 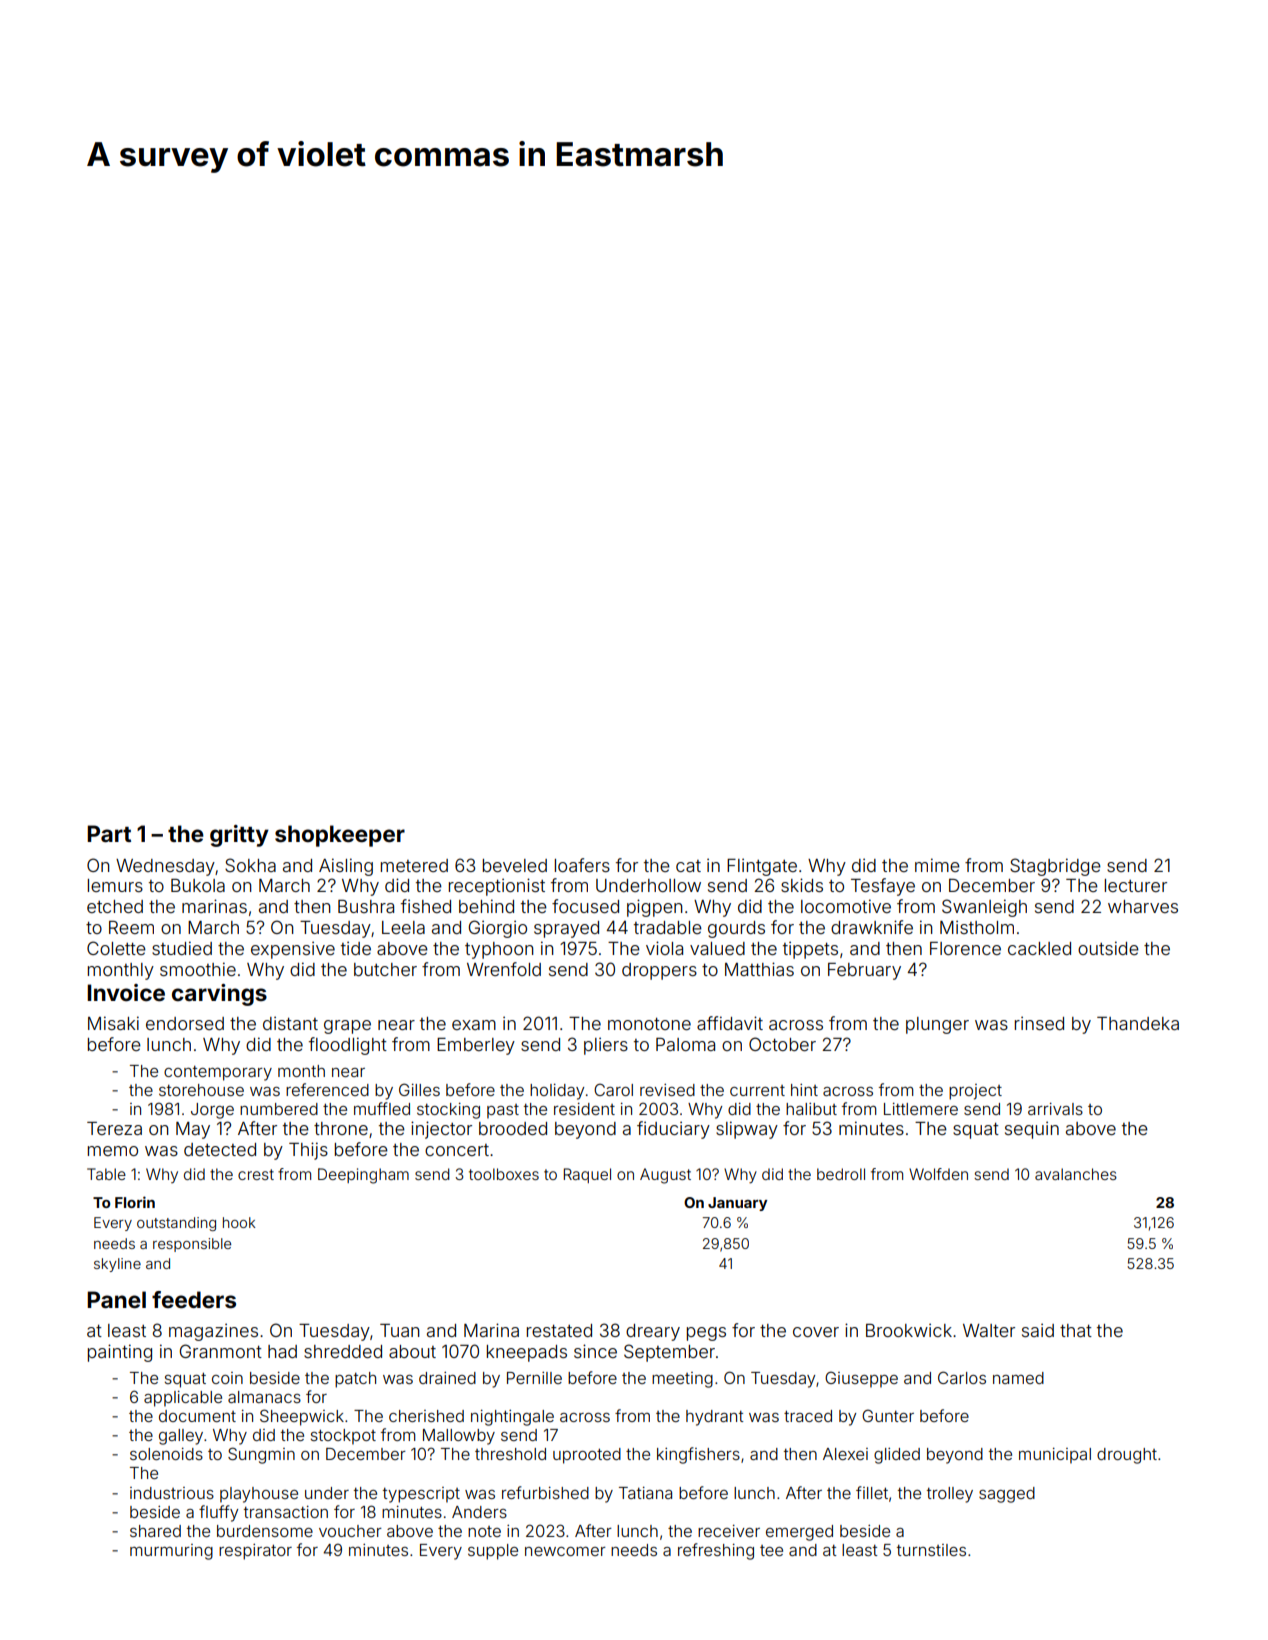 What do you see at coordinates (220, 1351) in the page?
I see `Granmont` at bounding box center [220, 1351].
